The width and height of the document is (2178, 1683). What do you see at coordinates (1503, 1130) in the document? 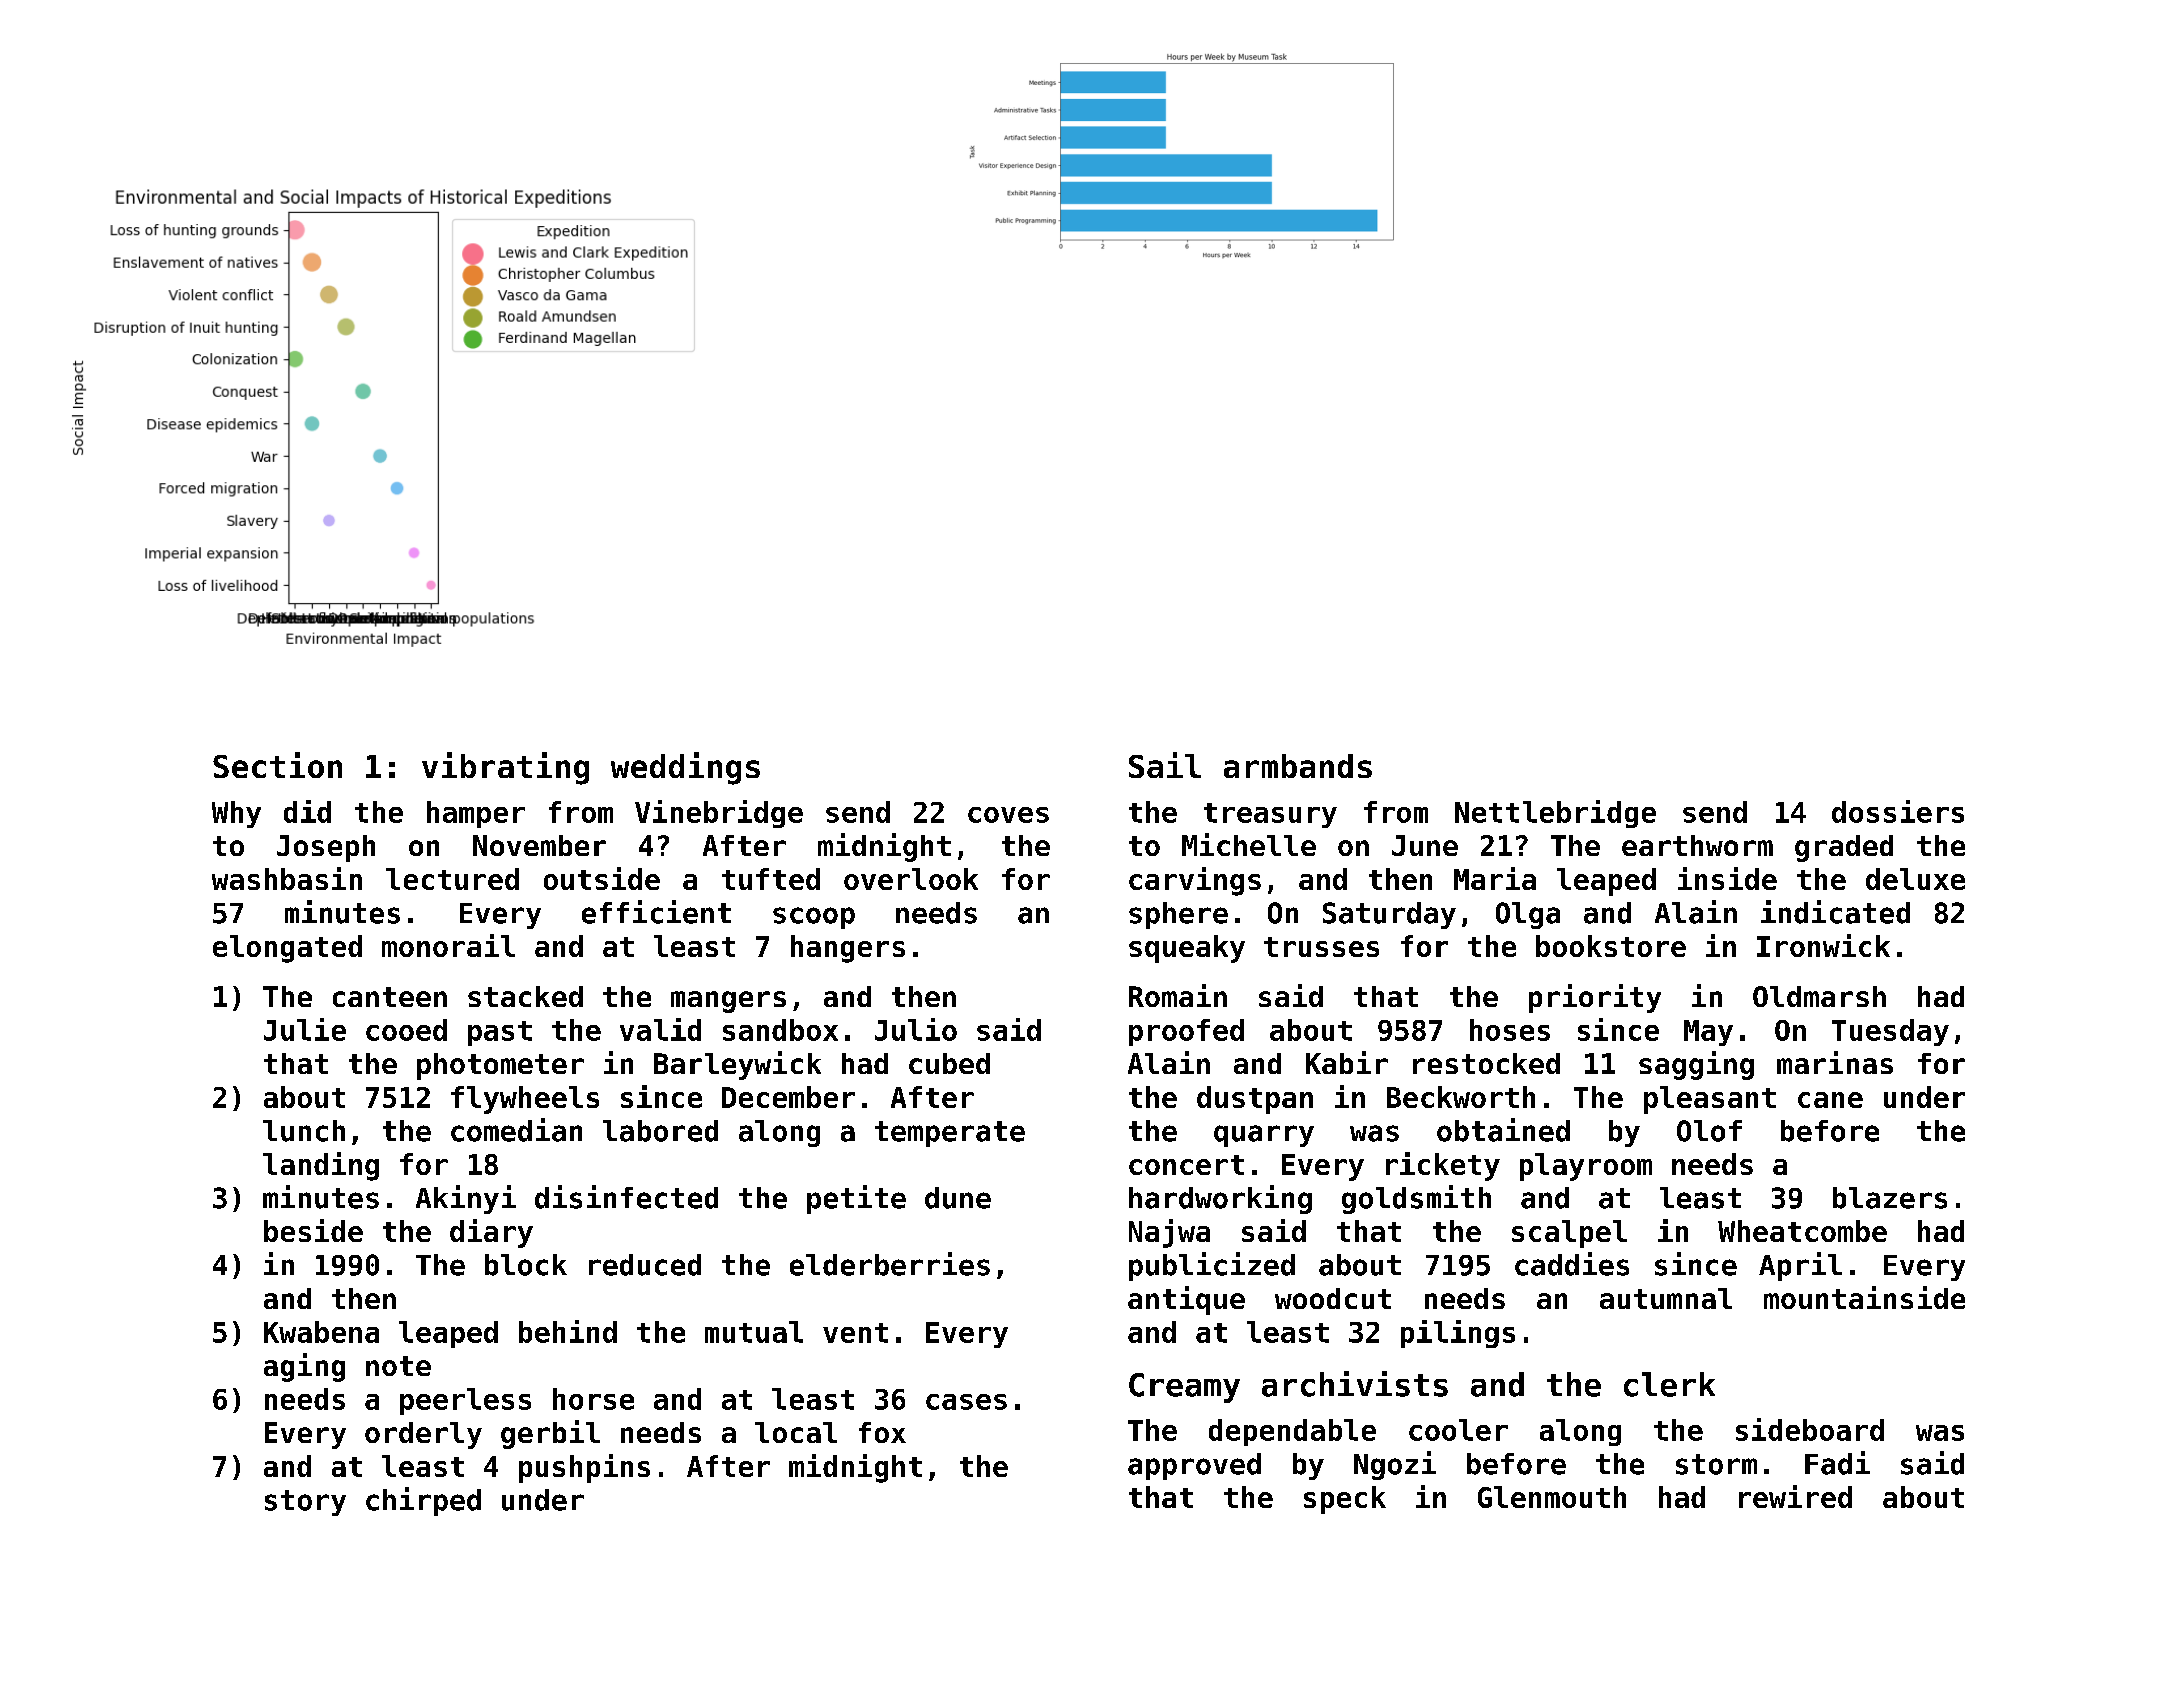
I see `obtained` at bounding box center [1503, 1130].
